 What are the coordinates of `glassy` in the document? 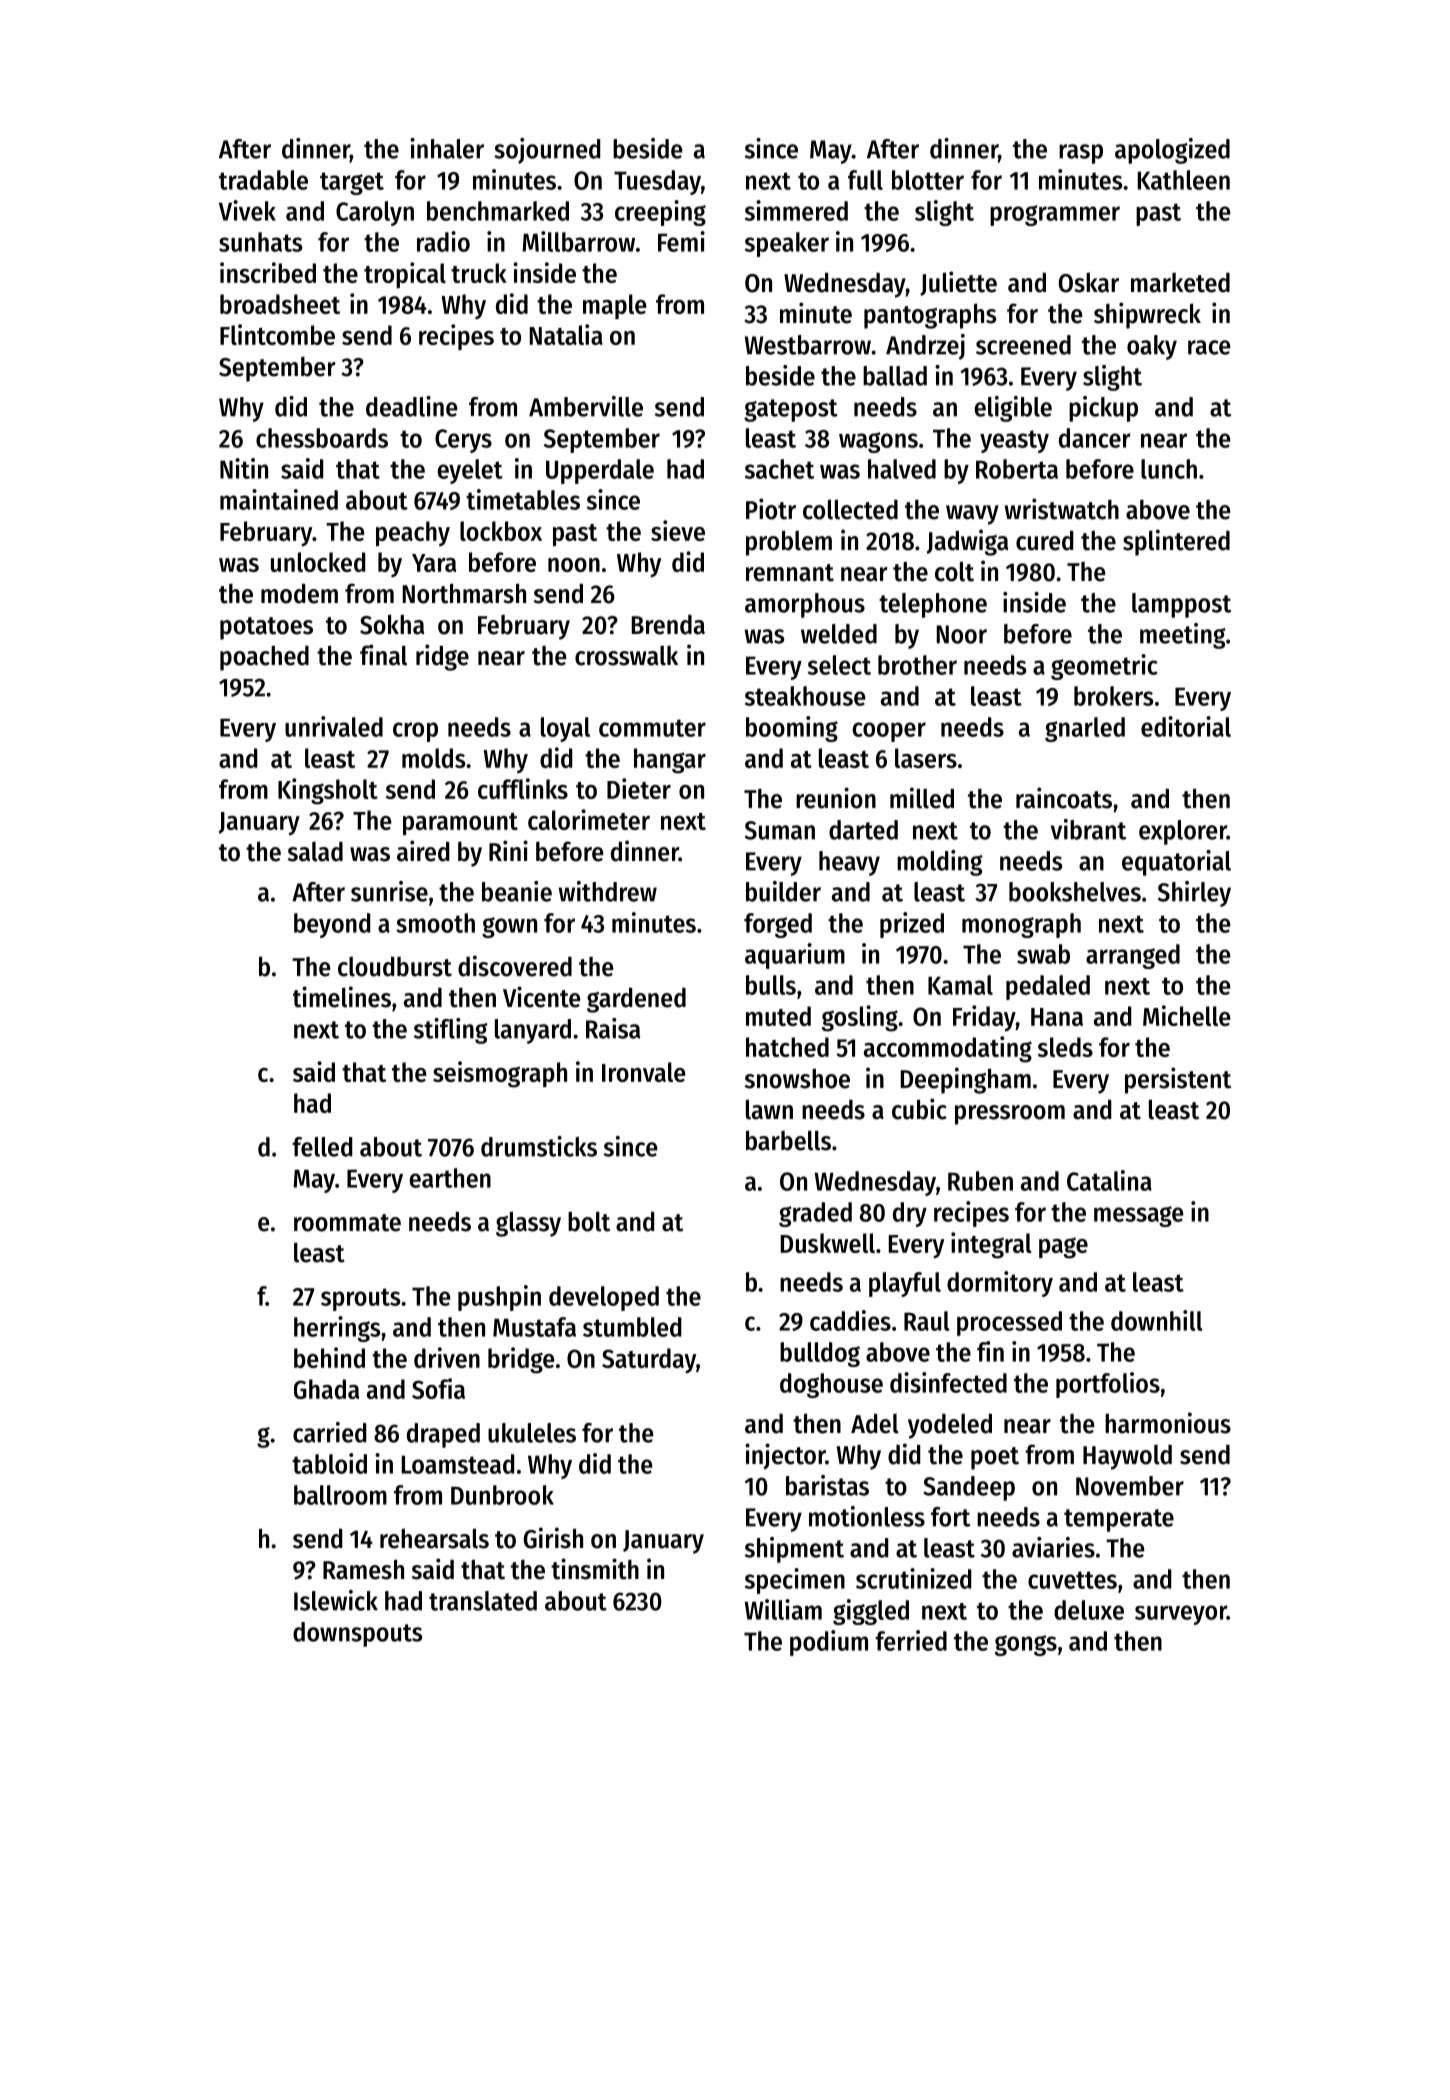 It's located at (528, 1224).
